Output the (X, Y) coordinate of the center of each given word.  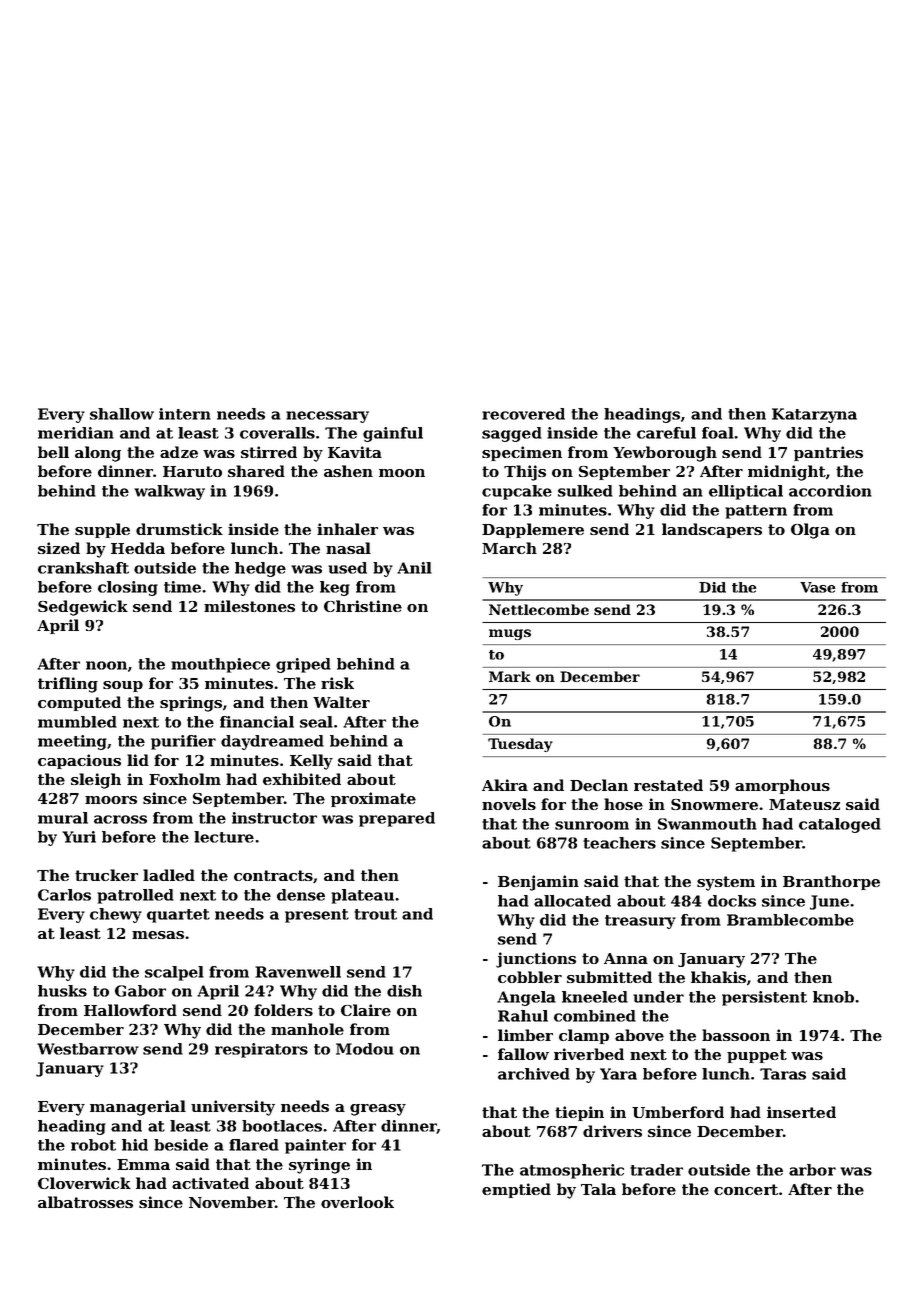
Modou (365, 1049)
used (347, 568)
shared (256, 471)
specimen (522, 453)
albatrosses (85, 1202)
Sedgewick (83, 608)
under (658, 997)
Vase (818, 587)
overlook (357, 1202)
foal (718, 433)
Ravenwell (298, 972)
